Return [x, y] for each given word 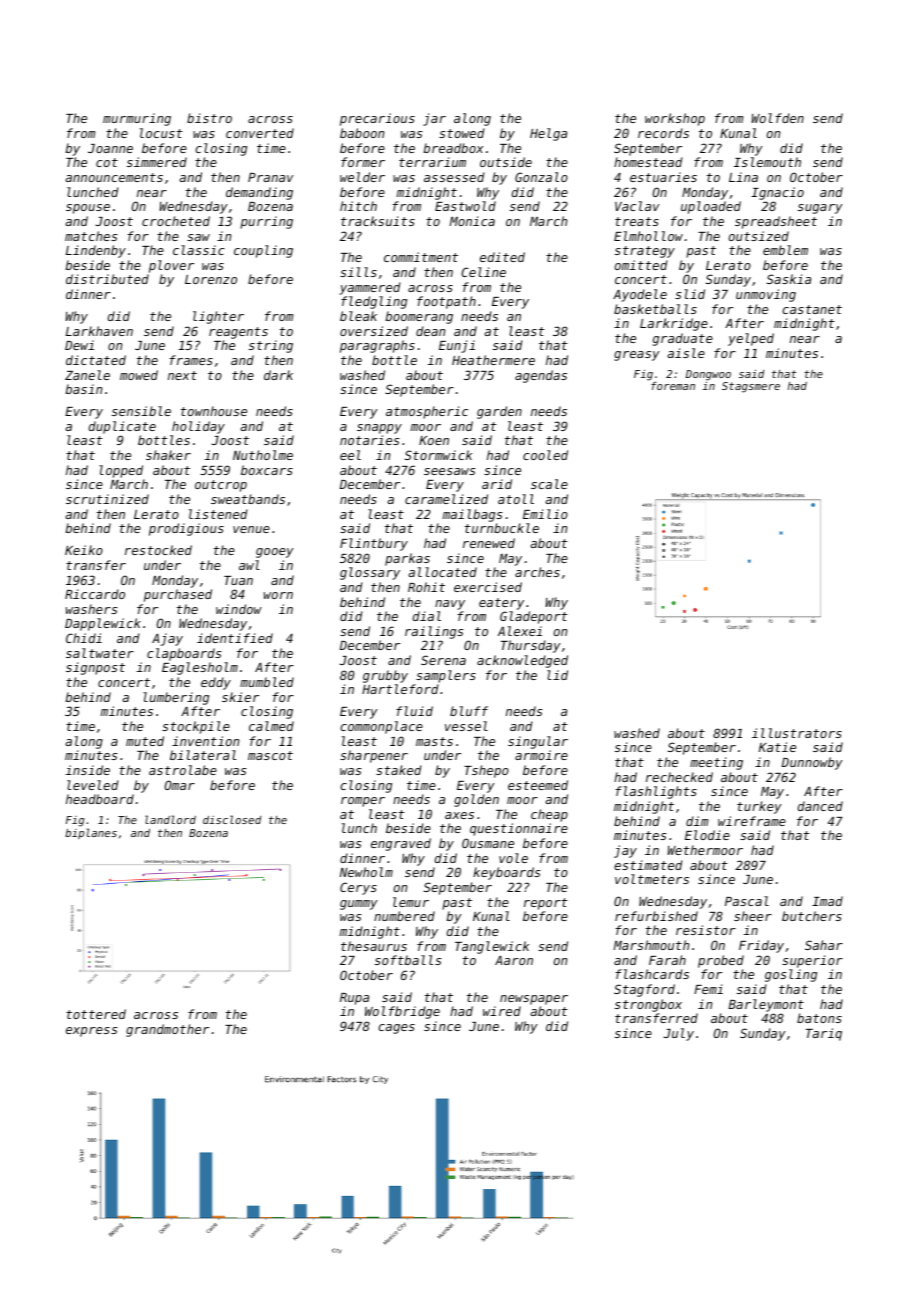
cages [396, 1029]
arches [537, 572]
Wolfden [778, 118]
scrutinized [107, 499]
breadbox [453, 148]
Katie [777, 747]
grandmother [167, 1030]
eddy [216, 683]
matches [91, 236]
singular [538, 742]
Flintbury [374, 544]
